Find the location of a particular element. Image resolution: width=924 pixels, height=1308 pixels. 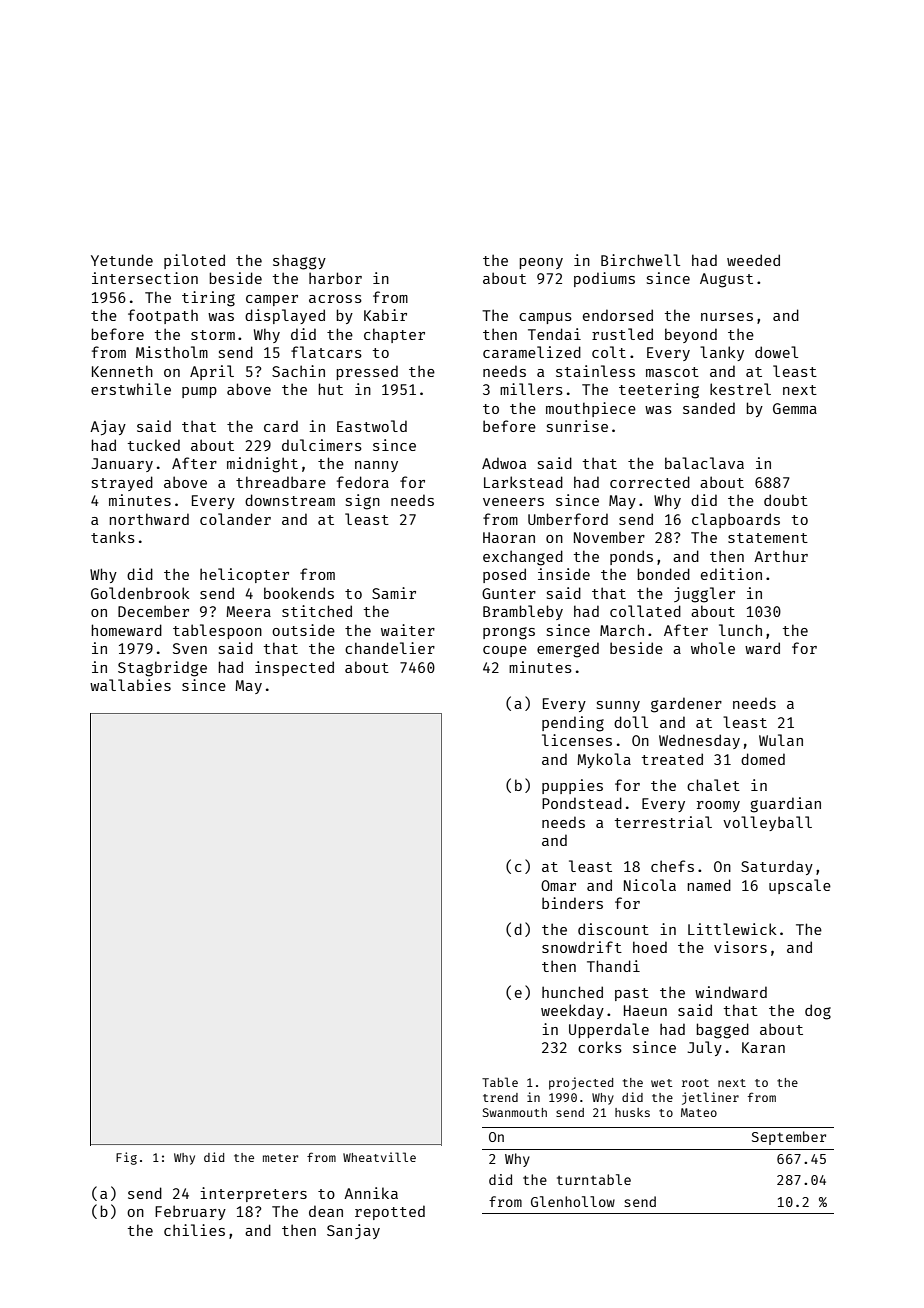

peony is located at coordinates (541, 263).
